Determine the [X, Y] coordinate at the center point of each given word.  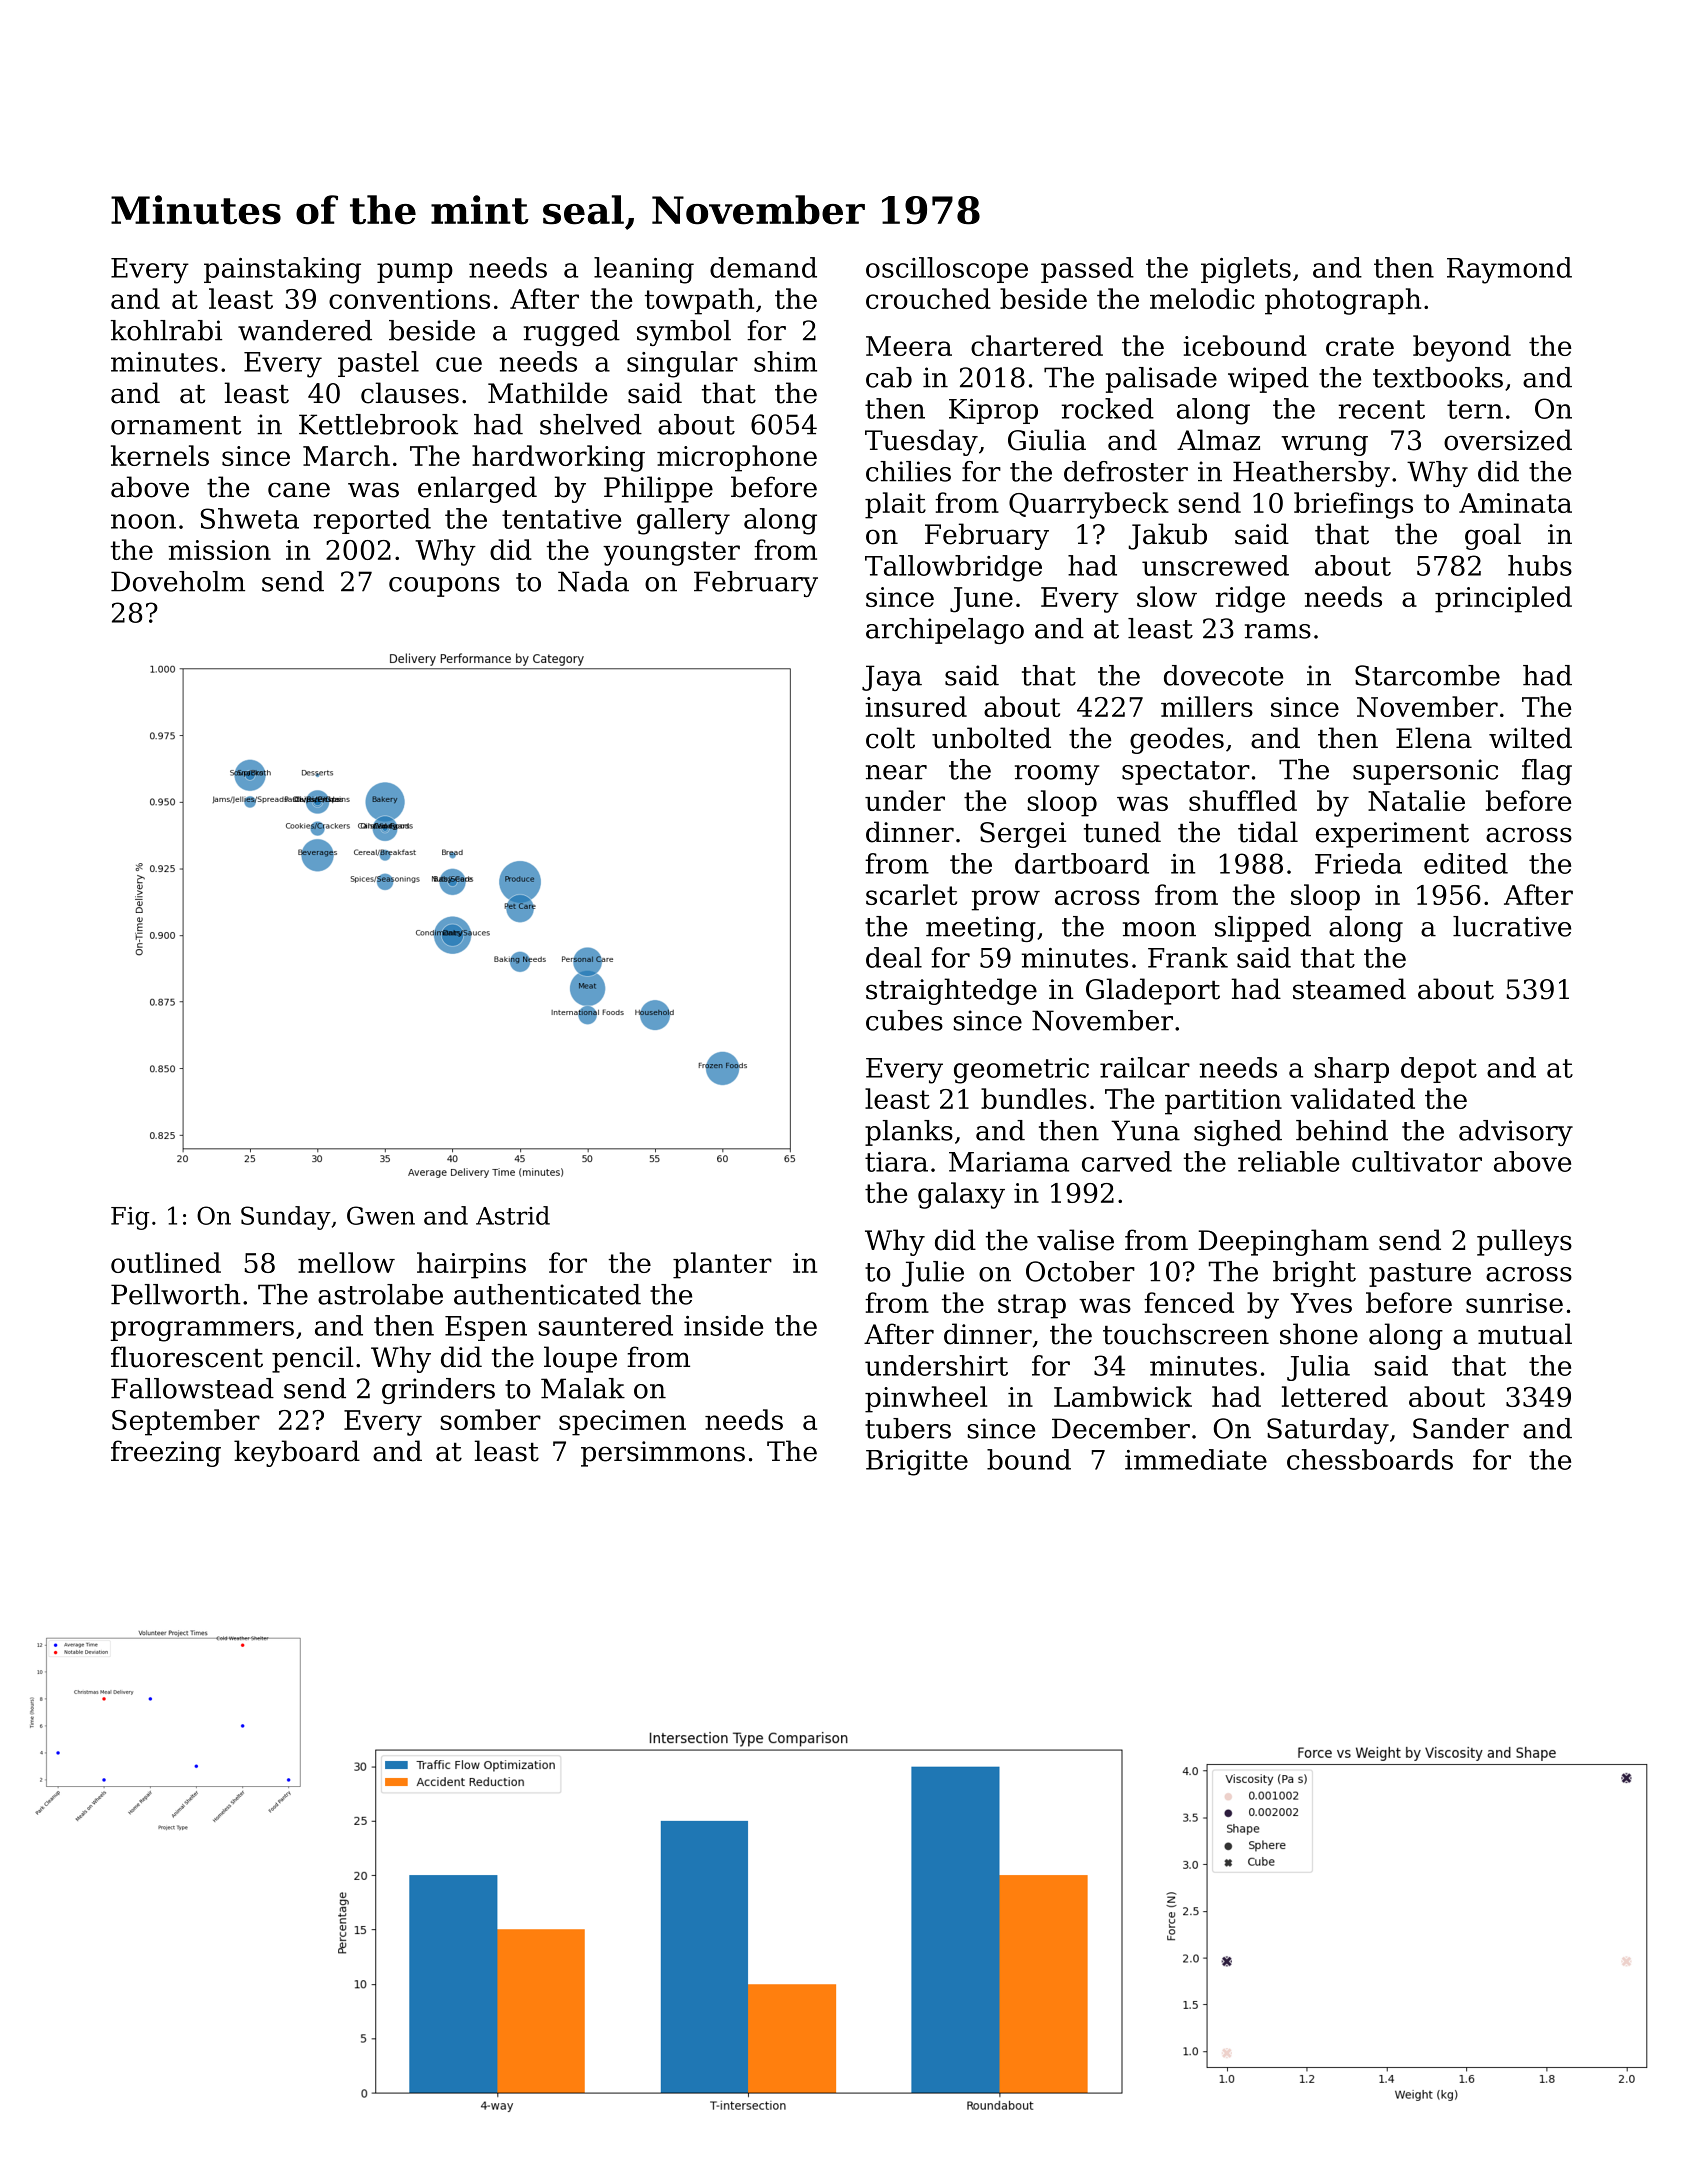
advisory [1516, 1133]
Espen [486, 1328]
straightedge [951, 991]
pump [415, 273]
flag [1547, 772]
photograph [1343, 301]
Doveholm [178, 581]
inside [723, 1325]
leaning [644, 270]
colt [890, 738]
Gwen [381, 1215]
